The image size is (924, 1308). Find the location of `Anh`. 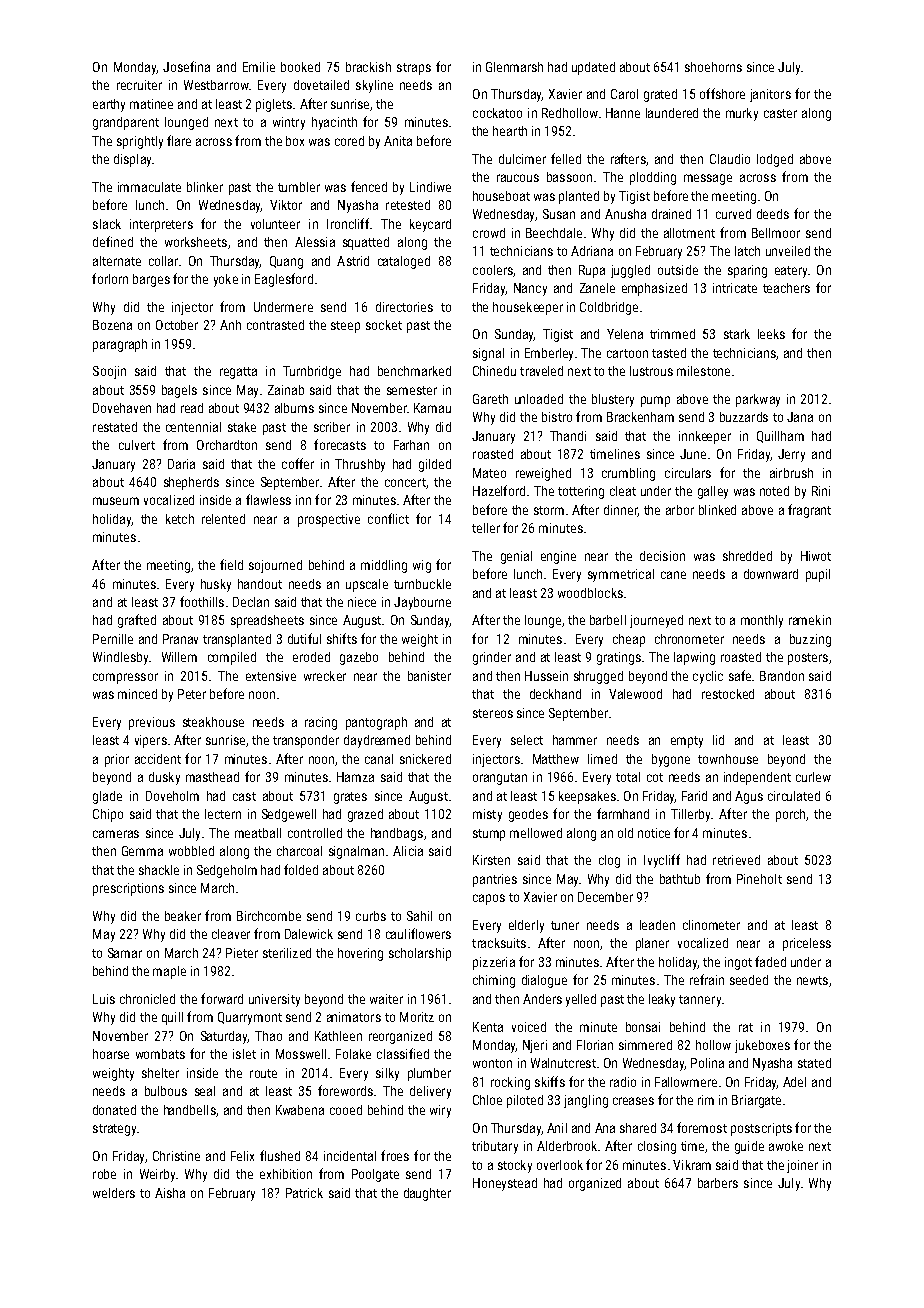

Anh is located at coordinates (230, 325).
